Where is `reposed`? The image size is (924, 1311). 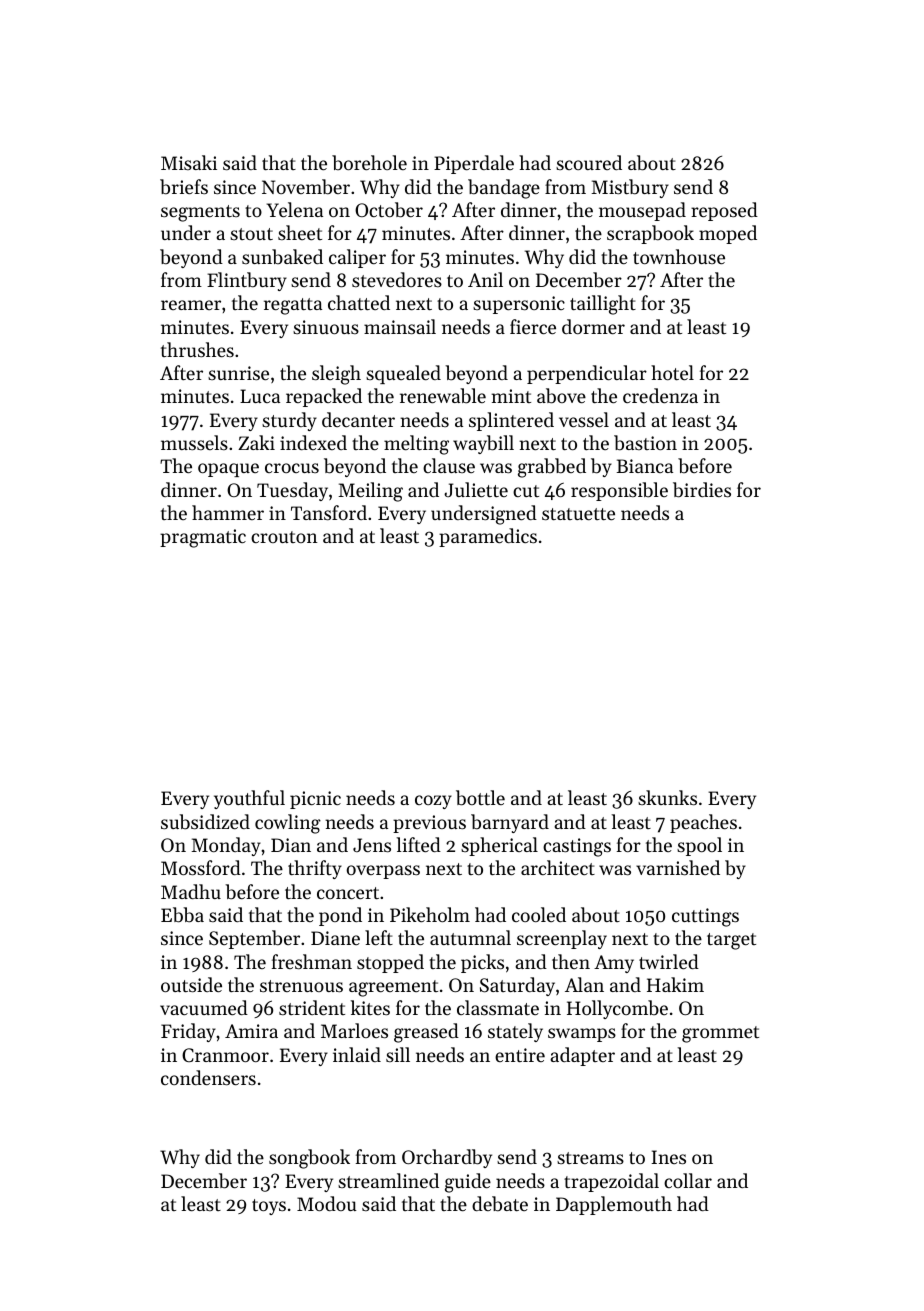 reposed is located at coordinates (724, 211).
